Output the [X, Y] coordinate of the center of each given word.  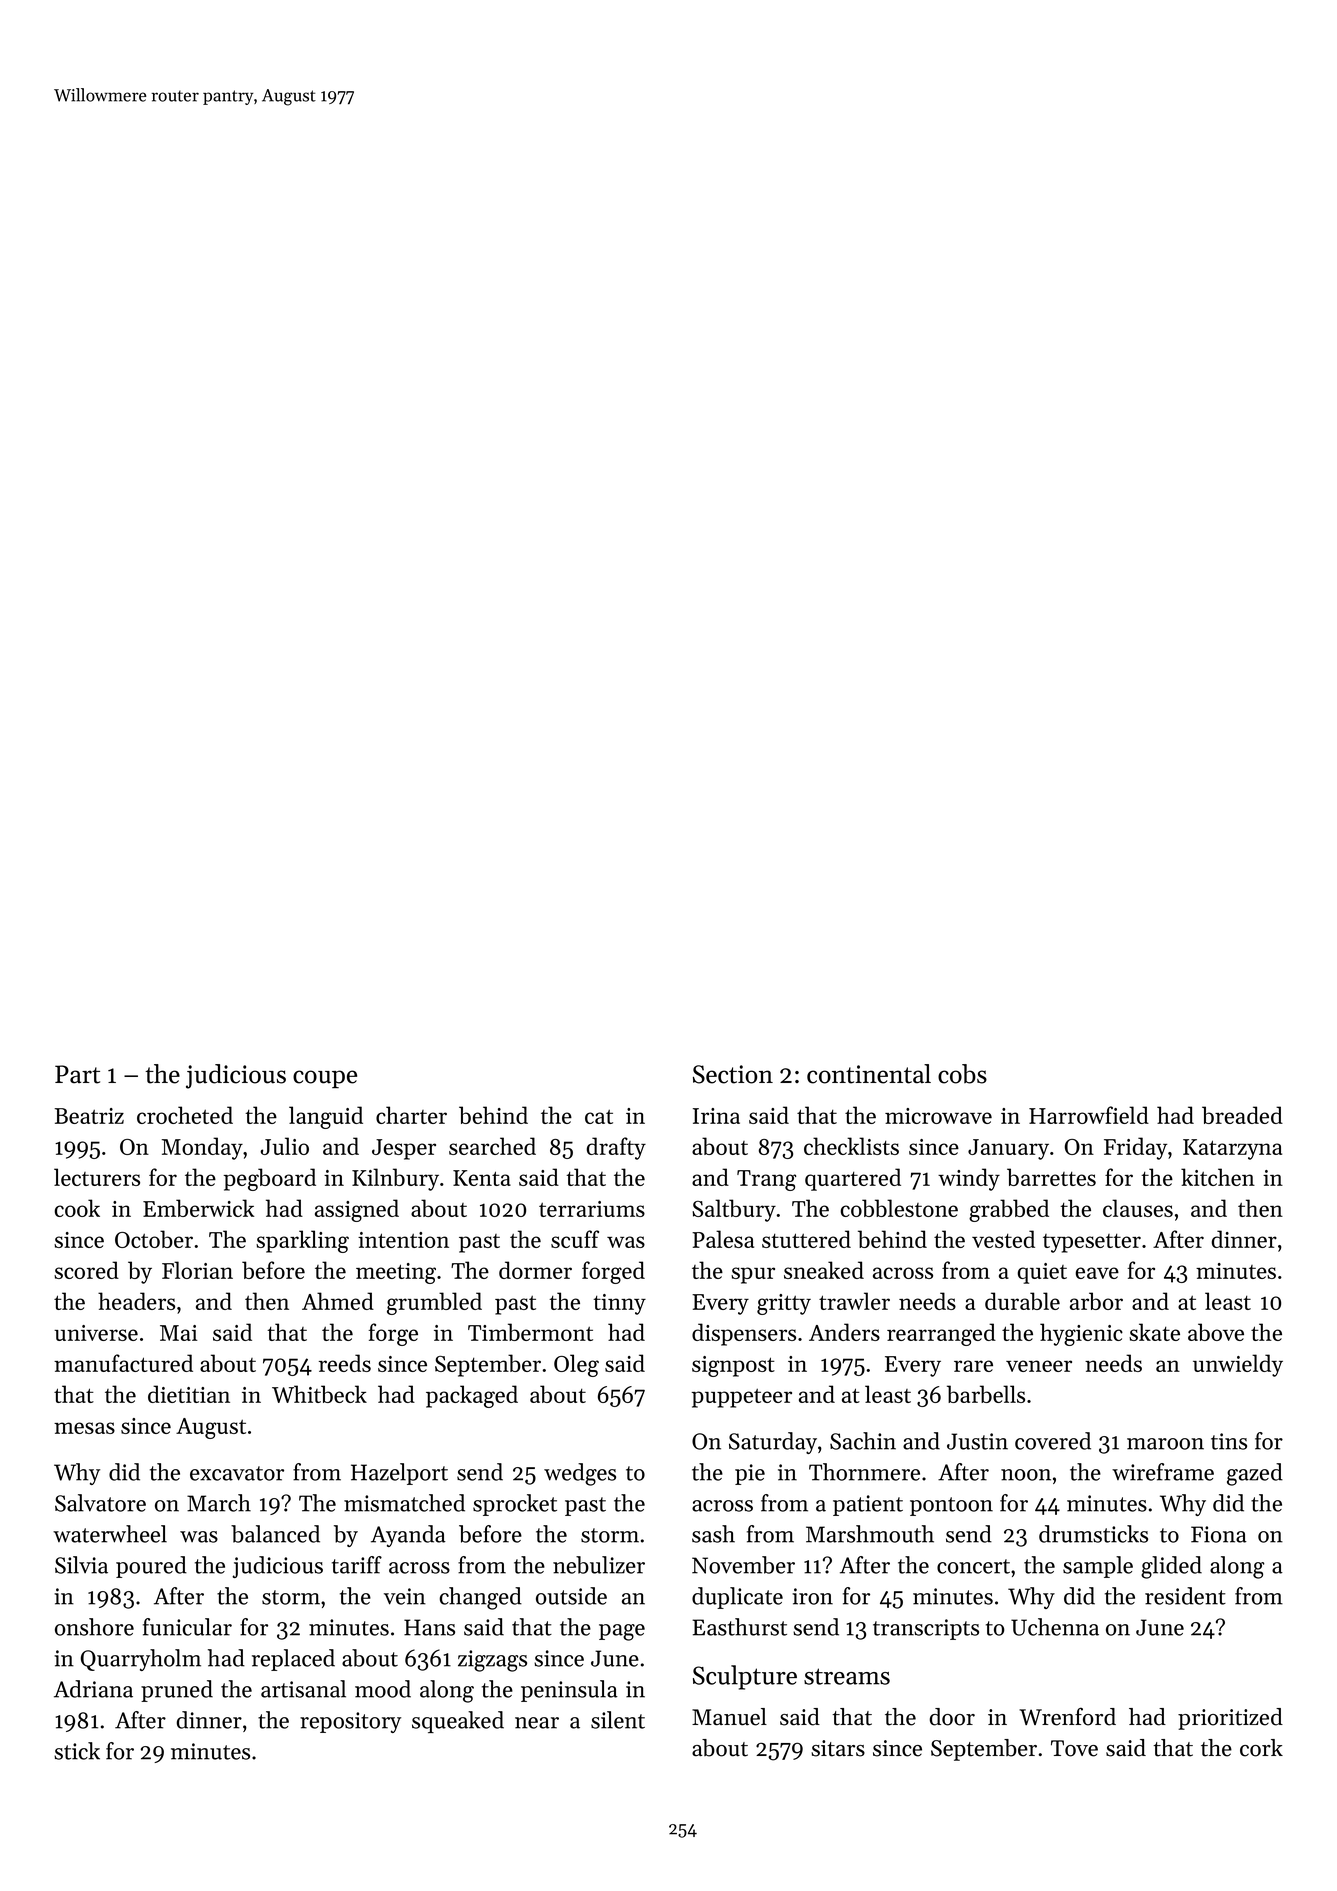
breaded [1242, 1115]
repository [350, 1722]
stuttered [806, 1239]
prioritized [1230, 1719]
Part [77, 1074]
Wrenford [1067, 1716]
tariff [357, 1565]
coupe [325, 1079]
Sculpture [745, 1677]
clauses [1138, 1208]
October [154, 1239]
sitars [838, 1748]
